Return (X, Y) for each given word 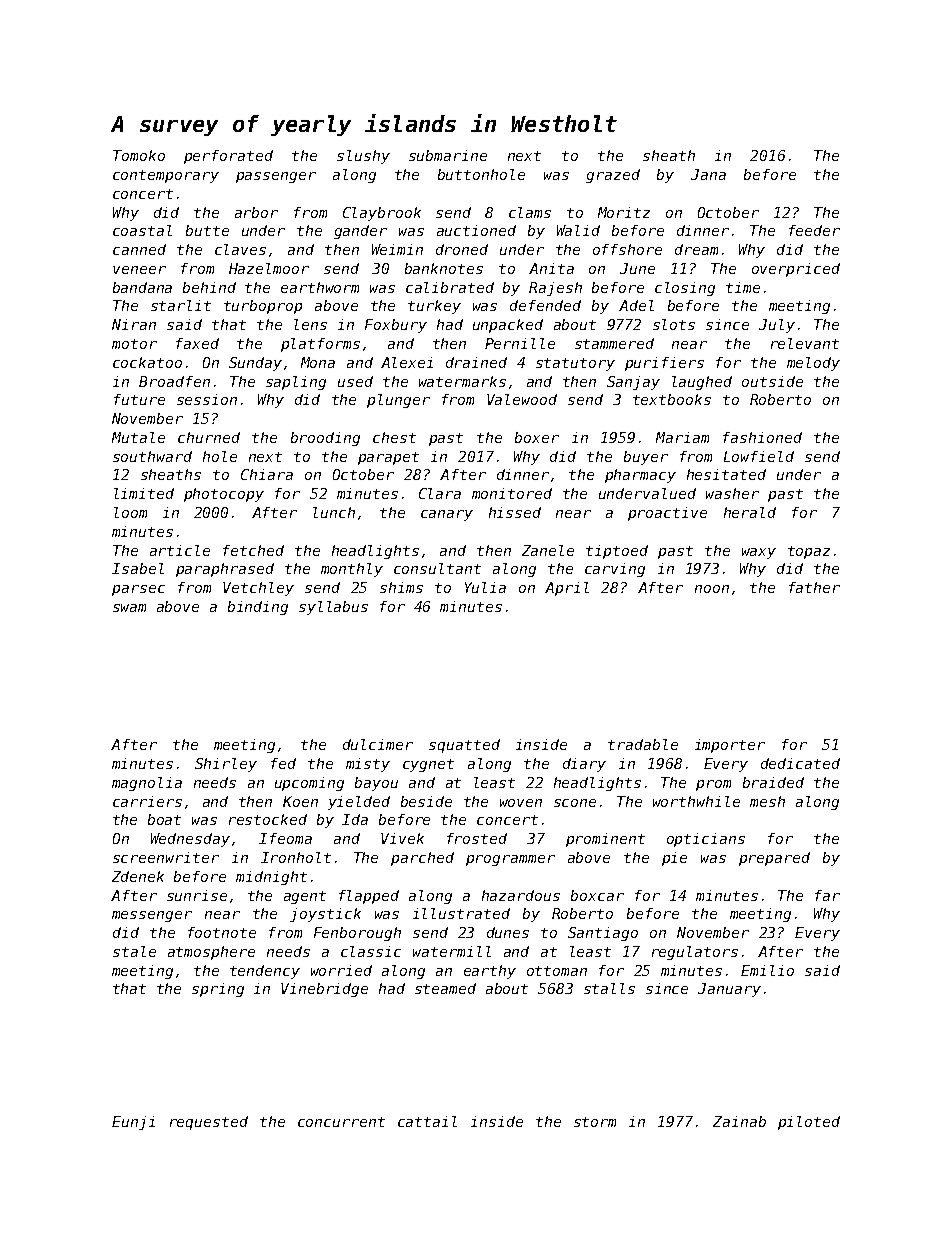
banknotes (444, 268)
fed (283, 763)
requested (209, 1123)
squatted (464, 746)
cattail (427, 1121)
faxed (197, 343)
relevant (805, 343)
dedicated (800, 763)
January (729, 990)
